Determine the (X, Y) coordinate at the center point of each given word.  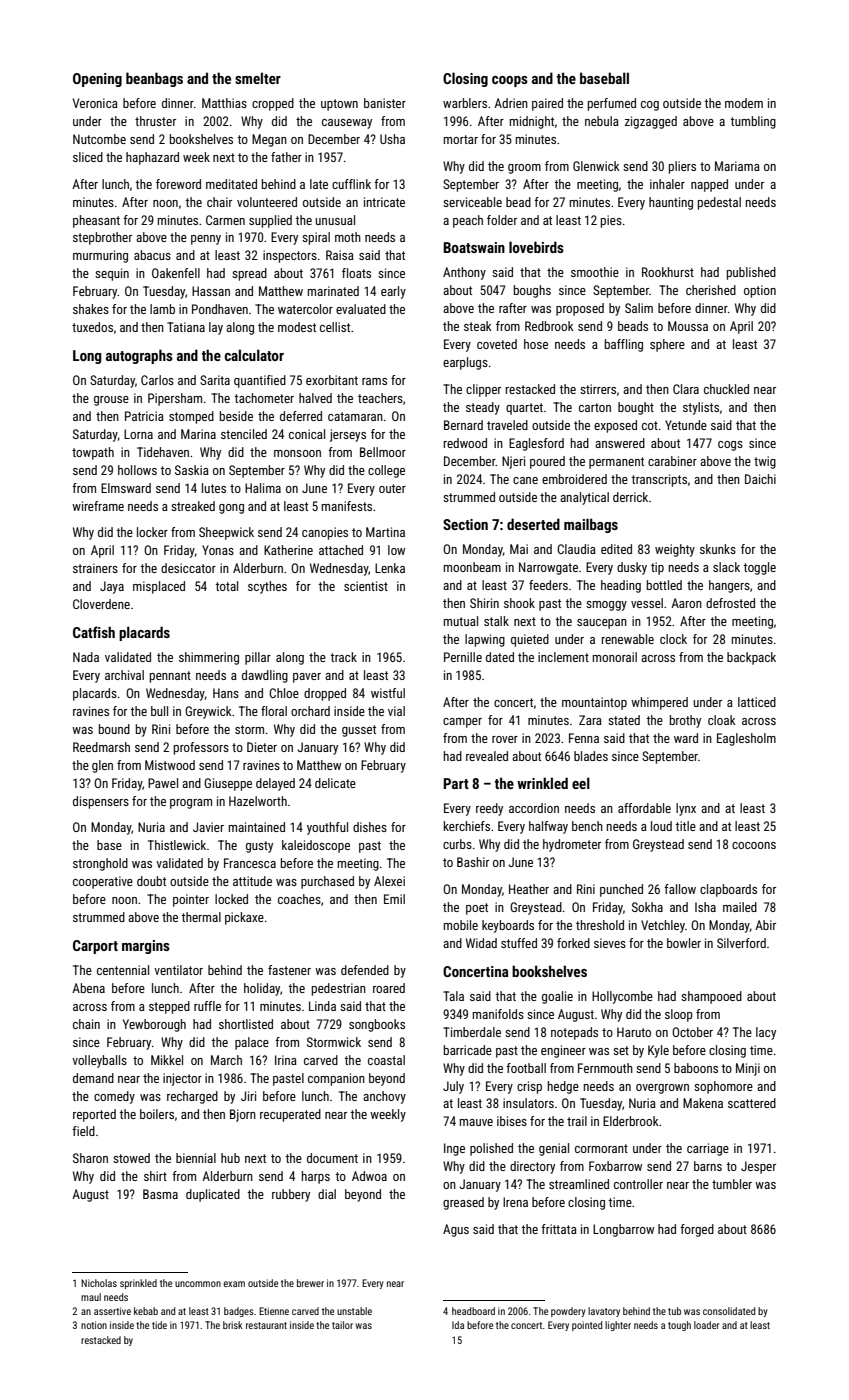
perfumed (612, 104)
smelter (258, 78)
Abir (765, 925)
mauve (476, 1122)
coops (510, 81)
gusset (359, 731)
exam (234, 1284)
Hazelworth (258, 801)
